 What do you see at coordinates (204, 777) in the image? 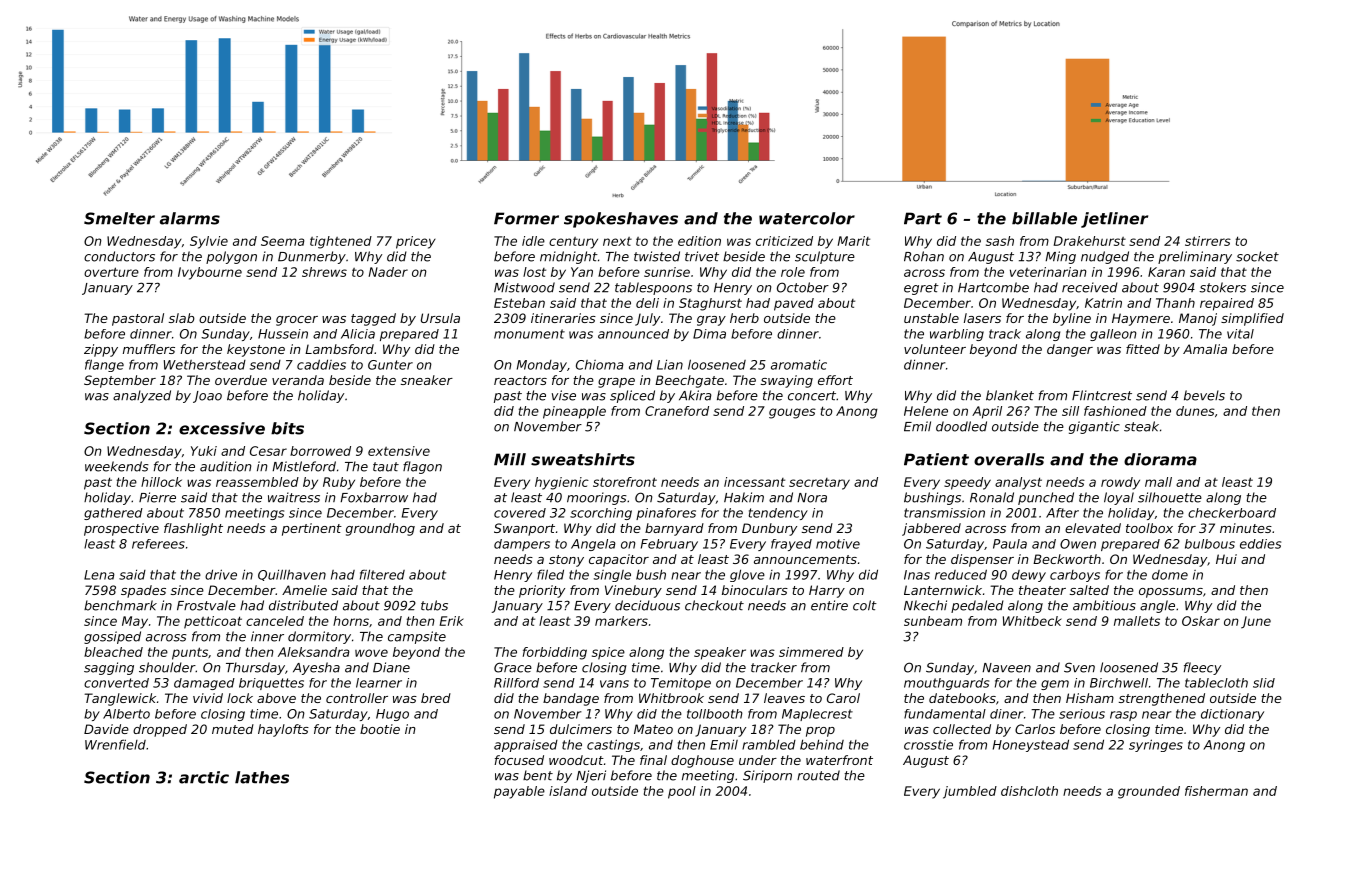
I see `arctic` at bounding box center [204, 777].
